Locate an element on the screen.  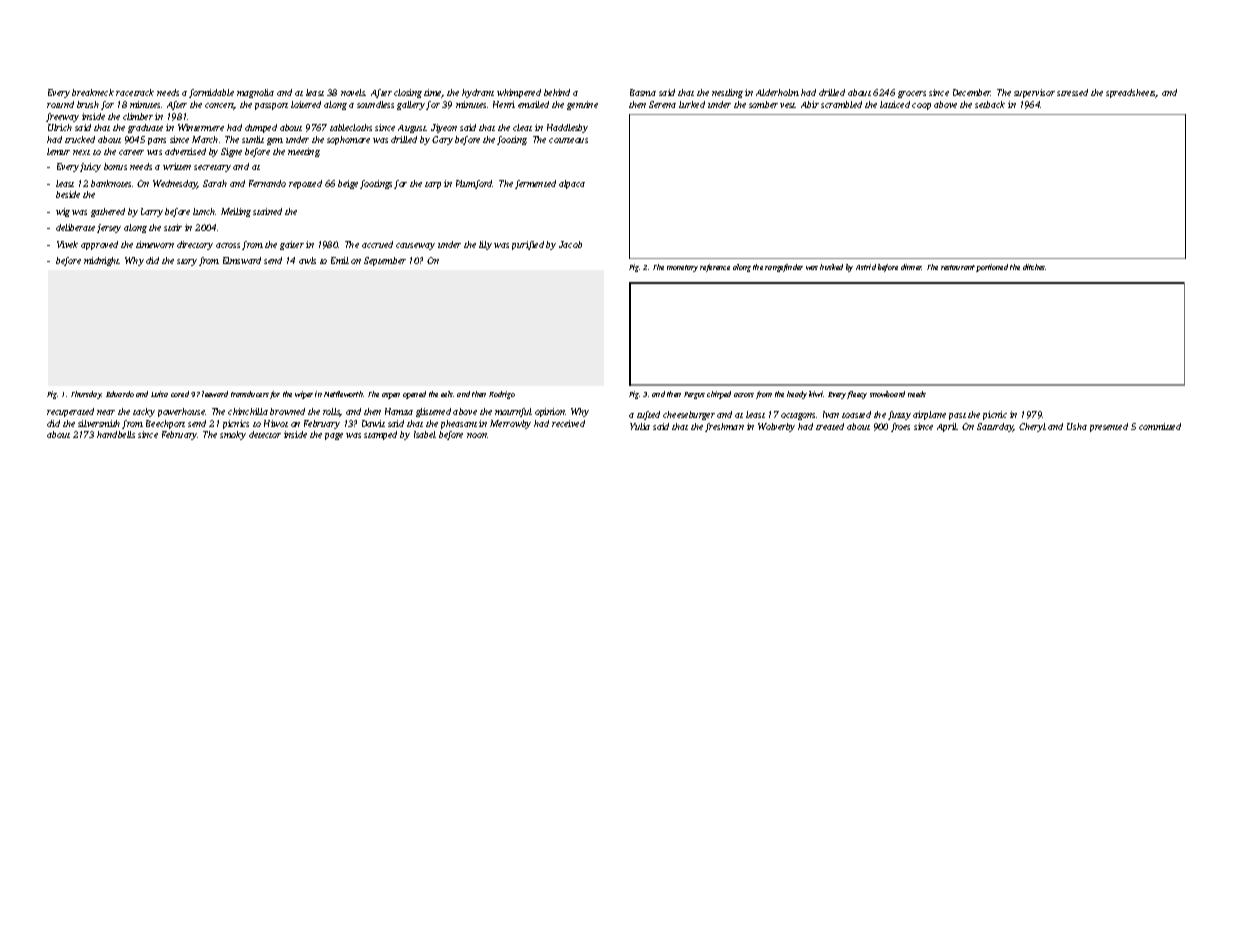
December is located at coordinates (972, 92).
